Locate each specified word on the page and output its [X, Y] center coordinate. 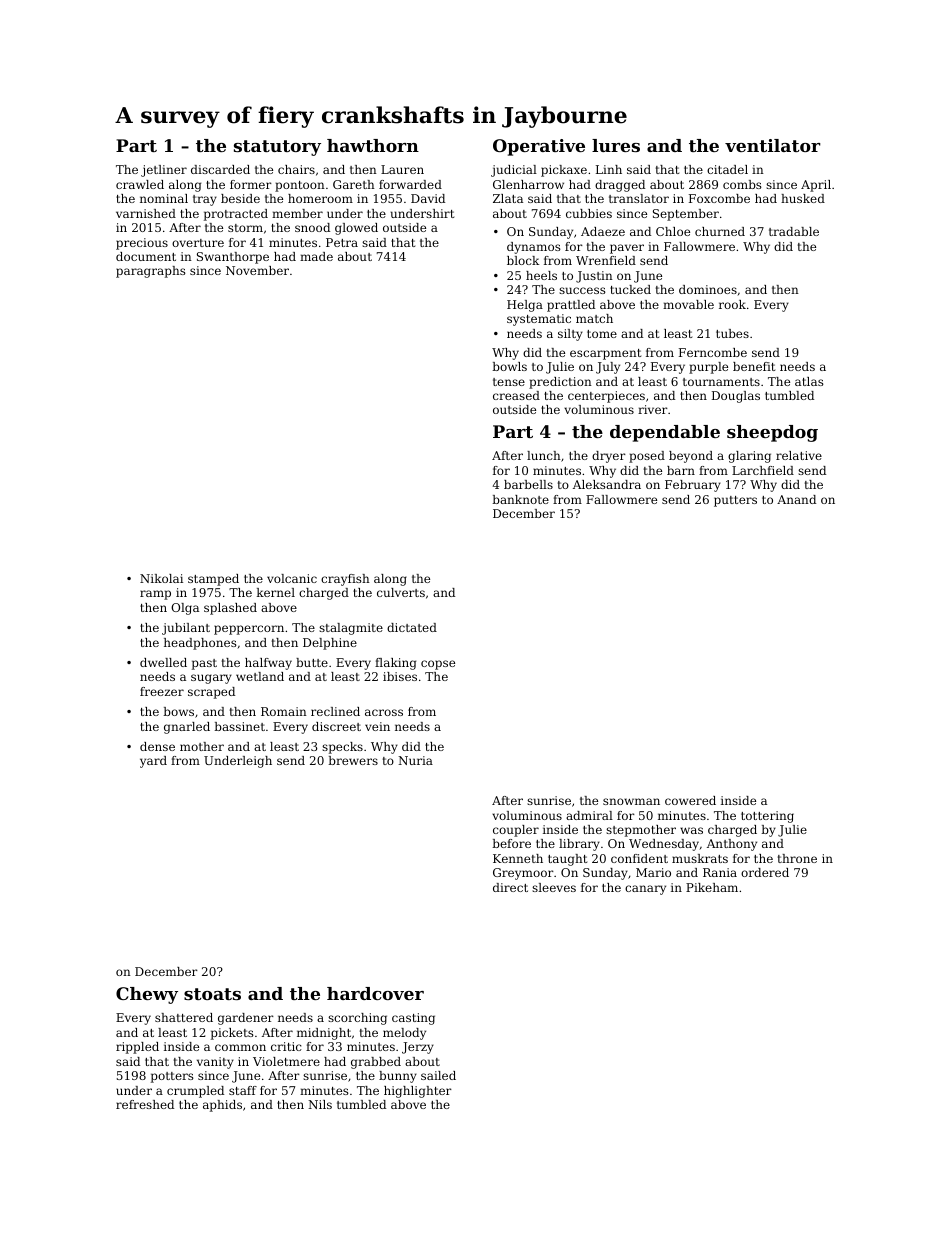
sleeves [554, 887]
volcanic [292, 578]
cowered [690, 800]
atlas [809, 381]
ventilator [773, 145]
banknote [520, 499]
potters [172, 1077]
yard [153, 762]
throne [797, 858]
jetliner [164, 171]
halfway [268, 664]
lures [616, 145]
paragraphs [151, 272]
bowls [509, 366]
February [693, 486]
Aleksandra [607, 484]
